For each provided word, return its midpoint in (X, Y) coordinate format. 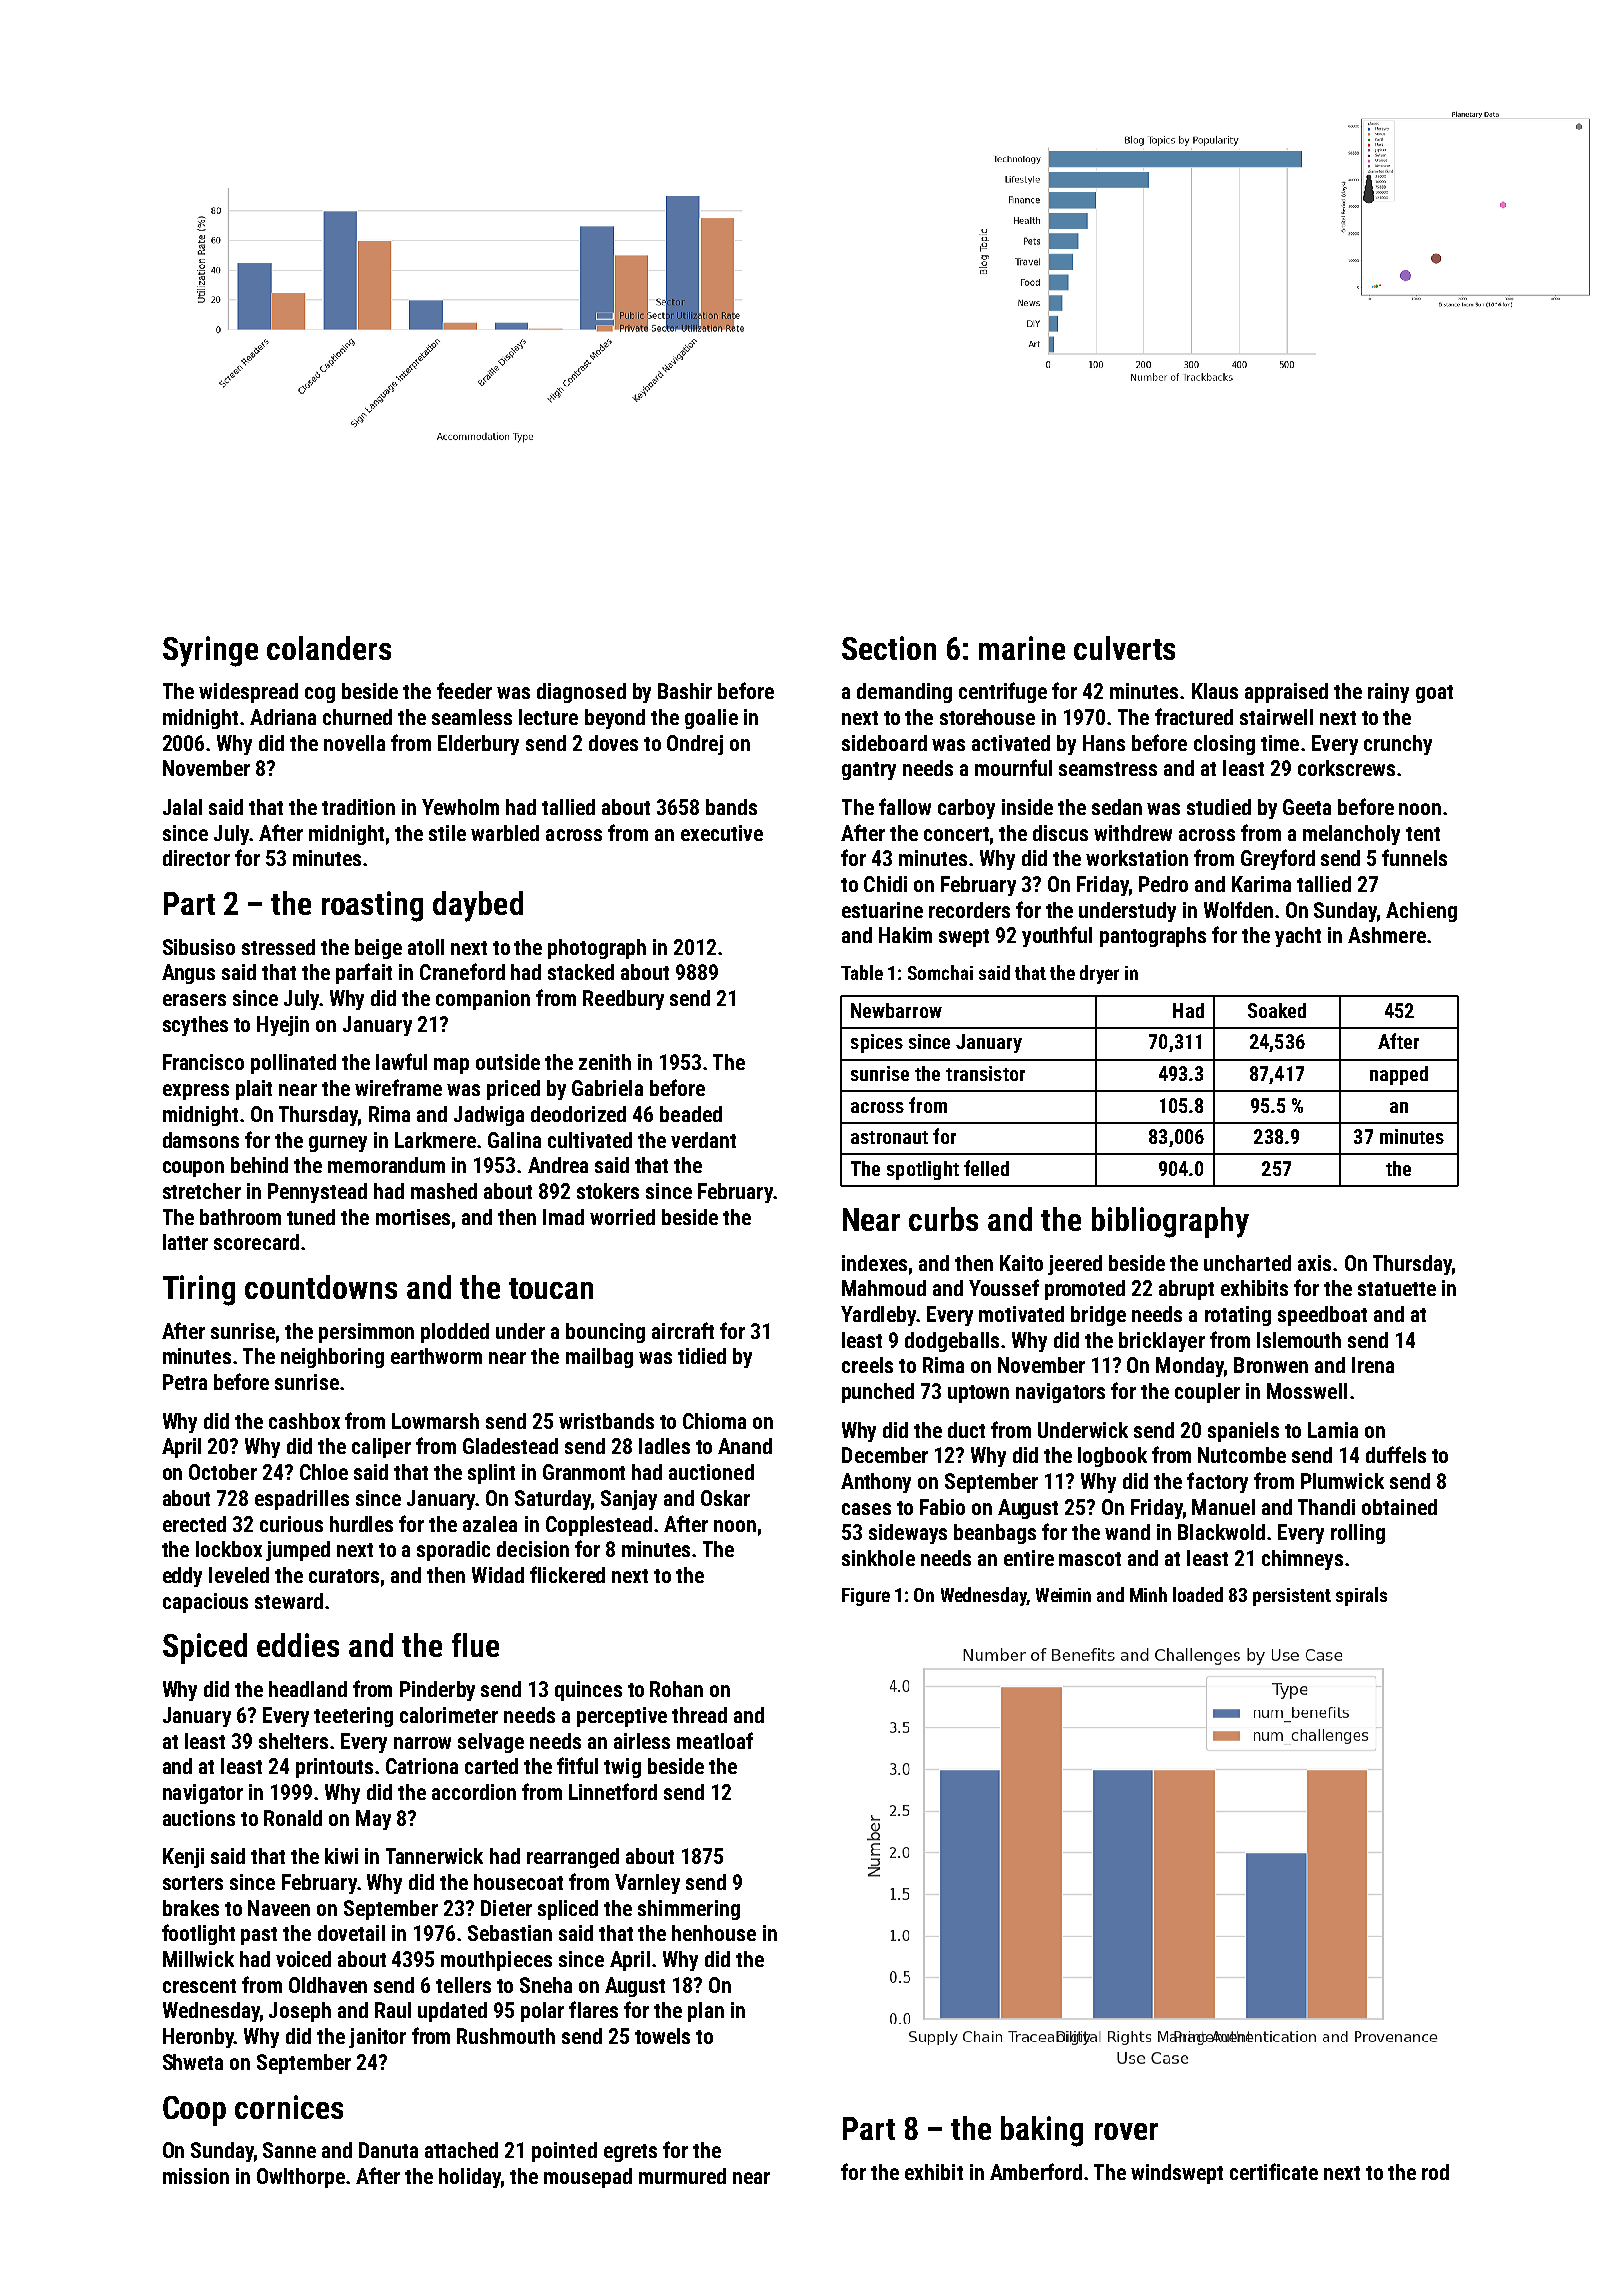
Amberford (1036, 2171)
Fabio (942, 1507)
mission (196, 2176)
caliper (381, 1448)
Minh (1148, 1594)
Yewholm (460, 807)
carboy (966, 809)
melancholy (1351, 835)
